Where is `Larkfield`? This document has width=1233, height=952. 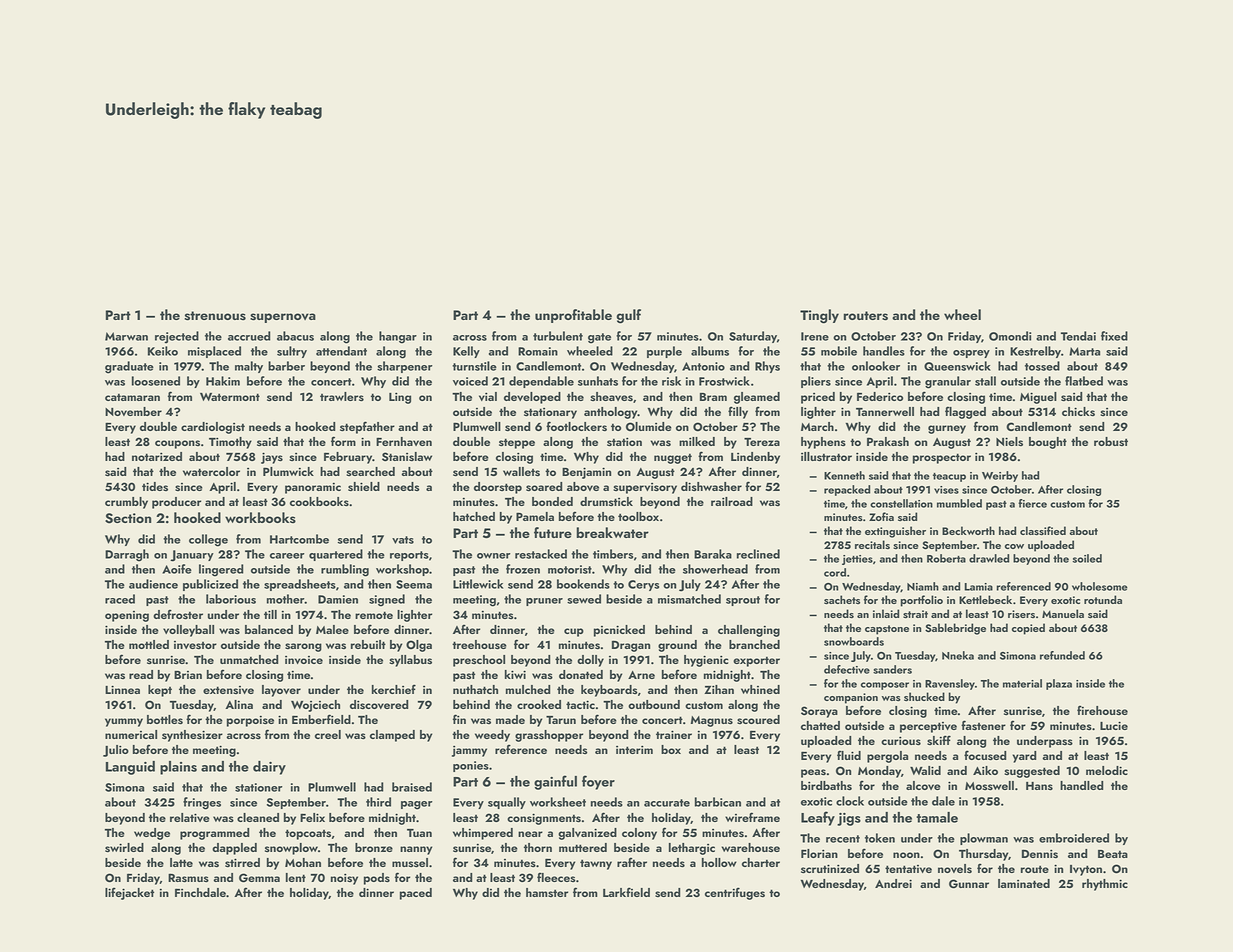 Larkfield is located at coordinates (626, 892).
